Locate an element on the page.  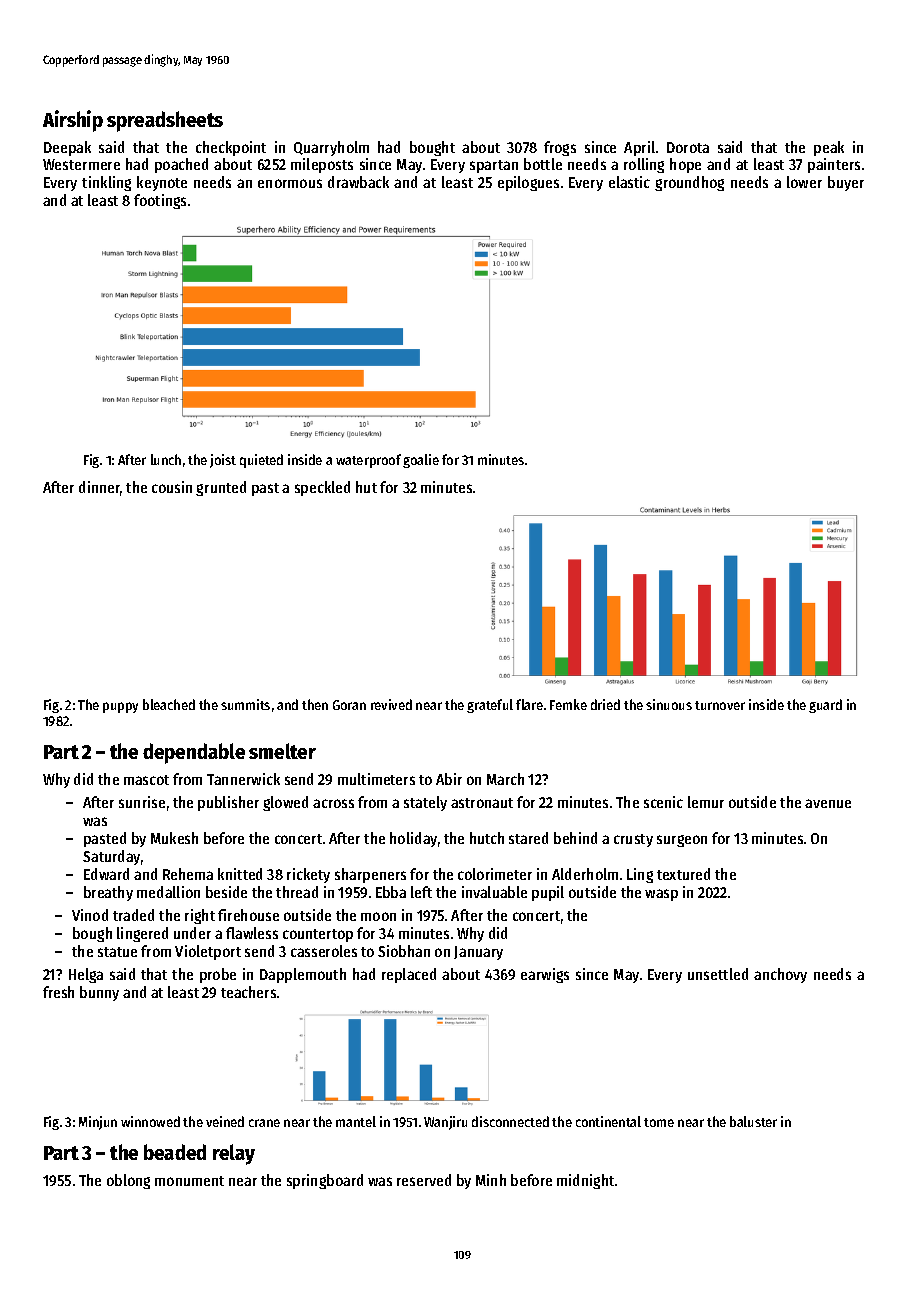
enormous is located at coordinates (290, 183).
